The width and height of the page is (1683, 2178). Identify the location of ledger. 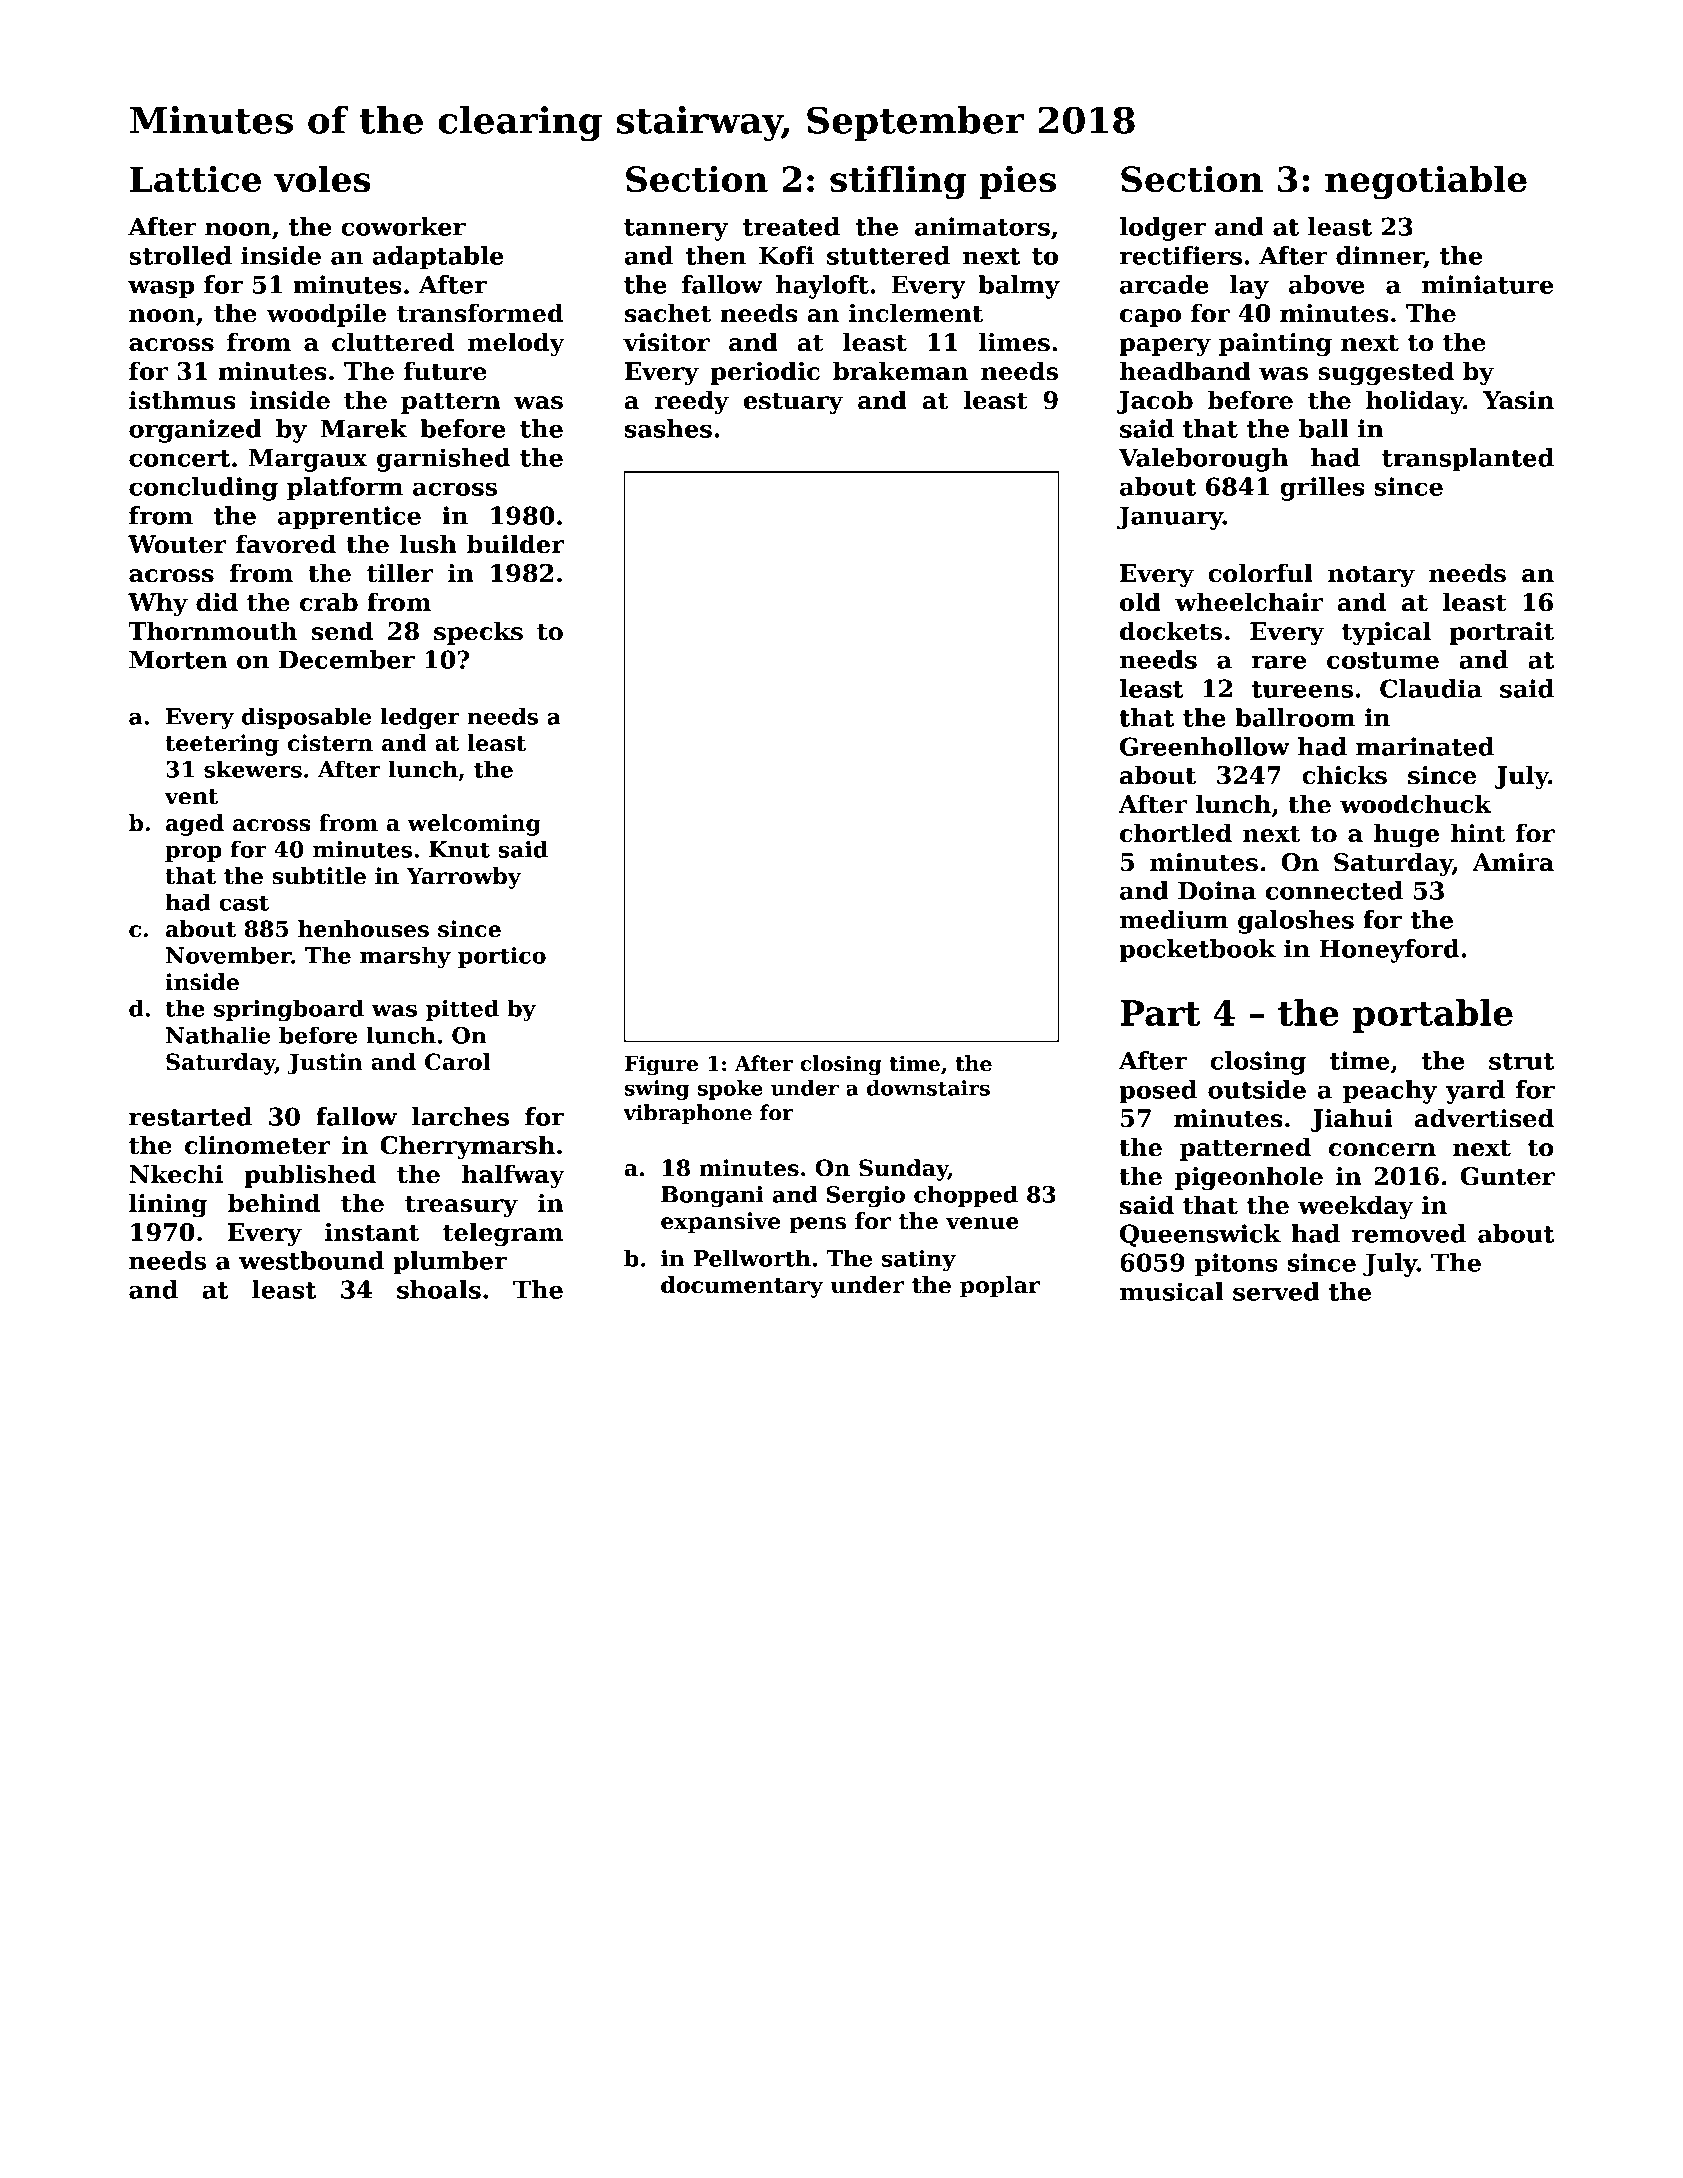
(420, 718).
